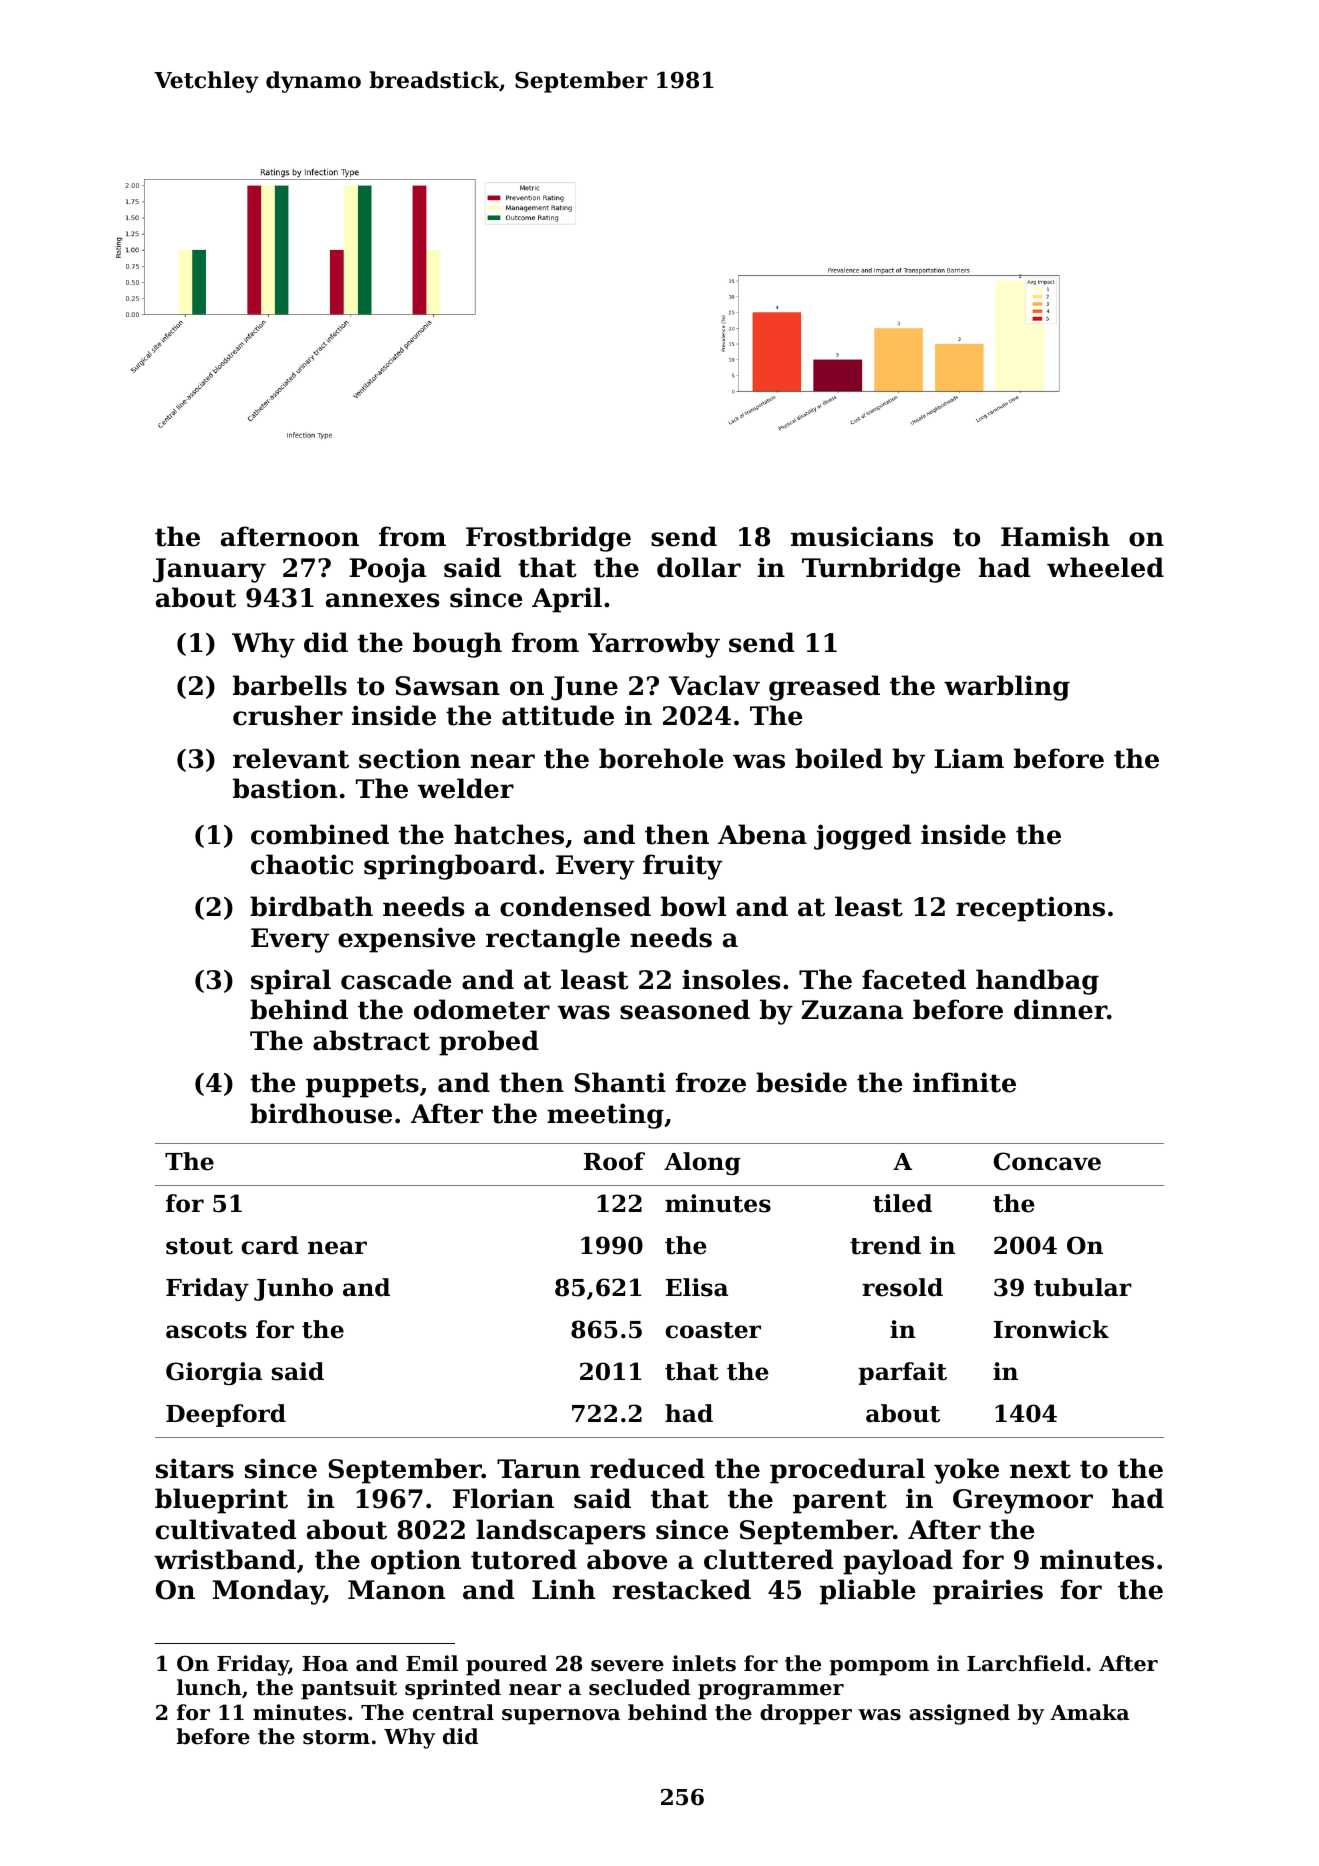 Image resolution: width=1319 pixels, height=1866 pixels. I want to click on Pooja, so click(387, 570).
